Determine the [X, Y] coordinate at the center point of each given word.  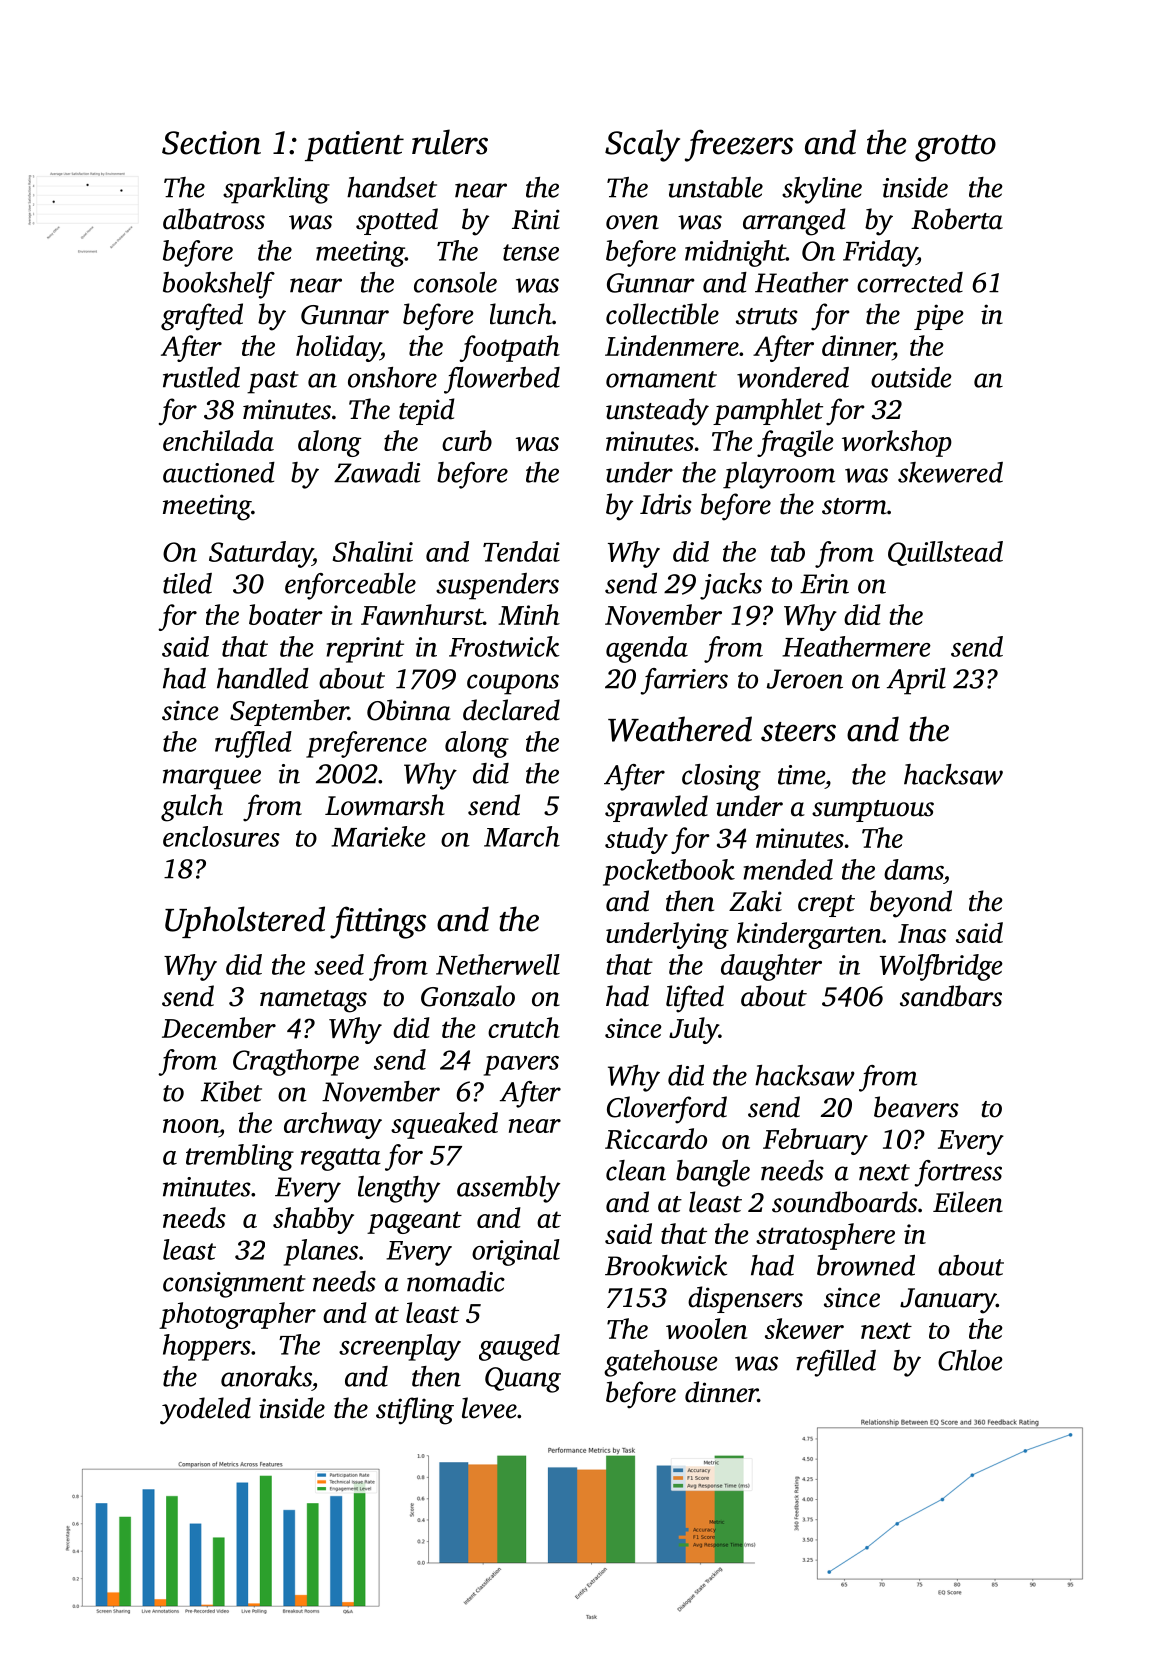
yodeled [205, 1411]
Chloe [970, 1360]
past [273, 382]
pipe [939, 317]
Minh [529, 614]
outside [911, 377]
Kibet [231, 1091]
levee [489, 1408]
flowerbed [502, 380]
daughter [771, 967]
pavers [521, 1066]
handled [263, 678]
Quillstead [945, 553]
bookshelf [219, 285]
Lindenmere [672, 345]
